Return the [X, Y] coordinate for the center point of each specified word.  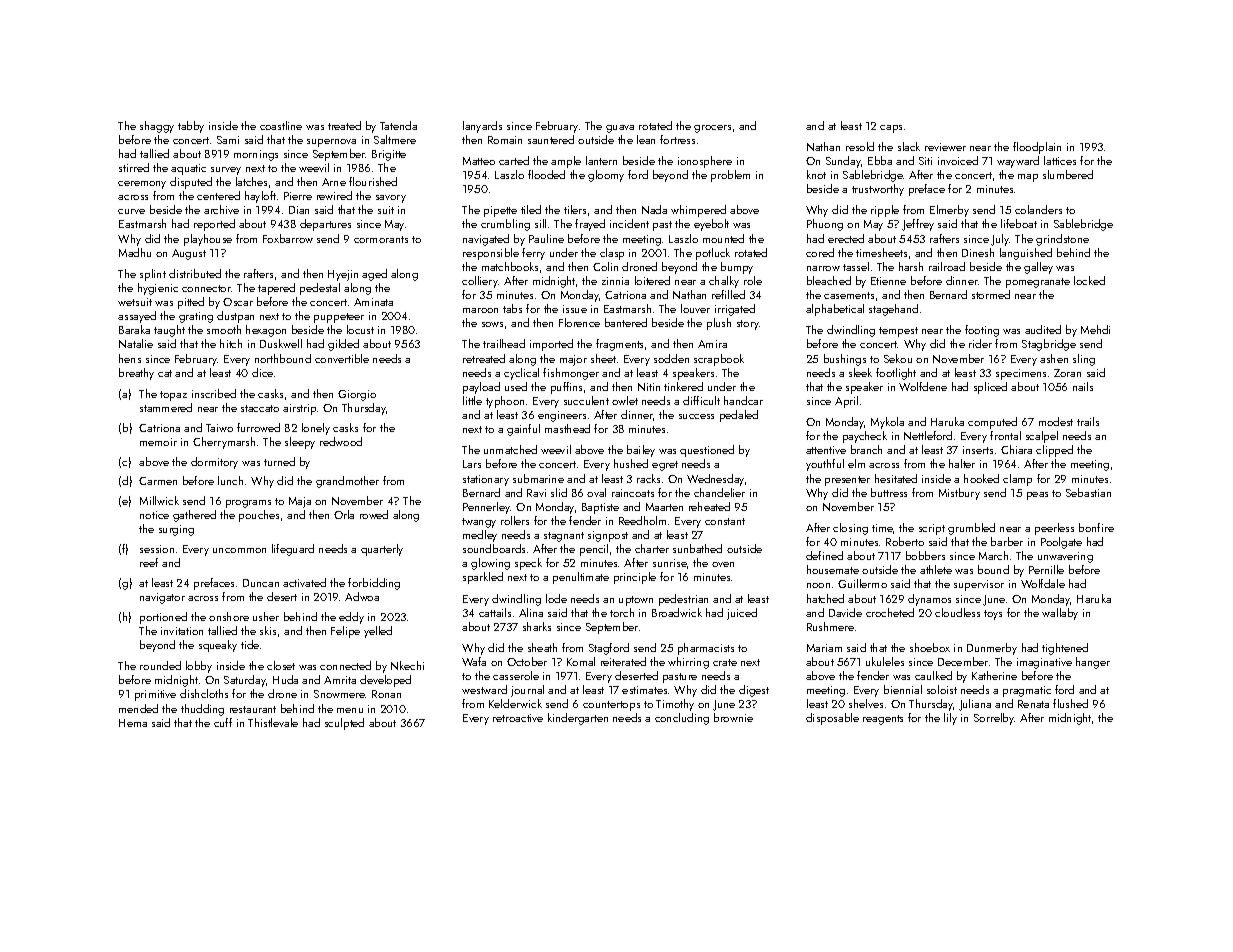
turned [279, 461]
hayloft [260, 197]
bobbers [925, 555]
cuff [223, 722]
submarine [538, 478]
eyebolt [711, 225]
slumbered [1068, 174]
